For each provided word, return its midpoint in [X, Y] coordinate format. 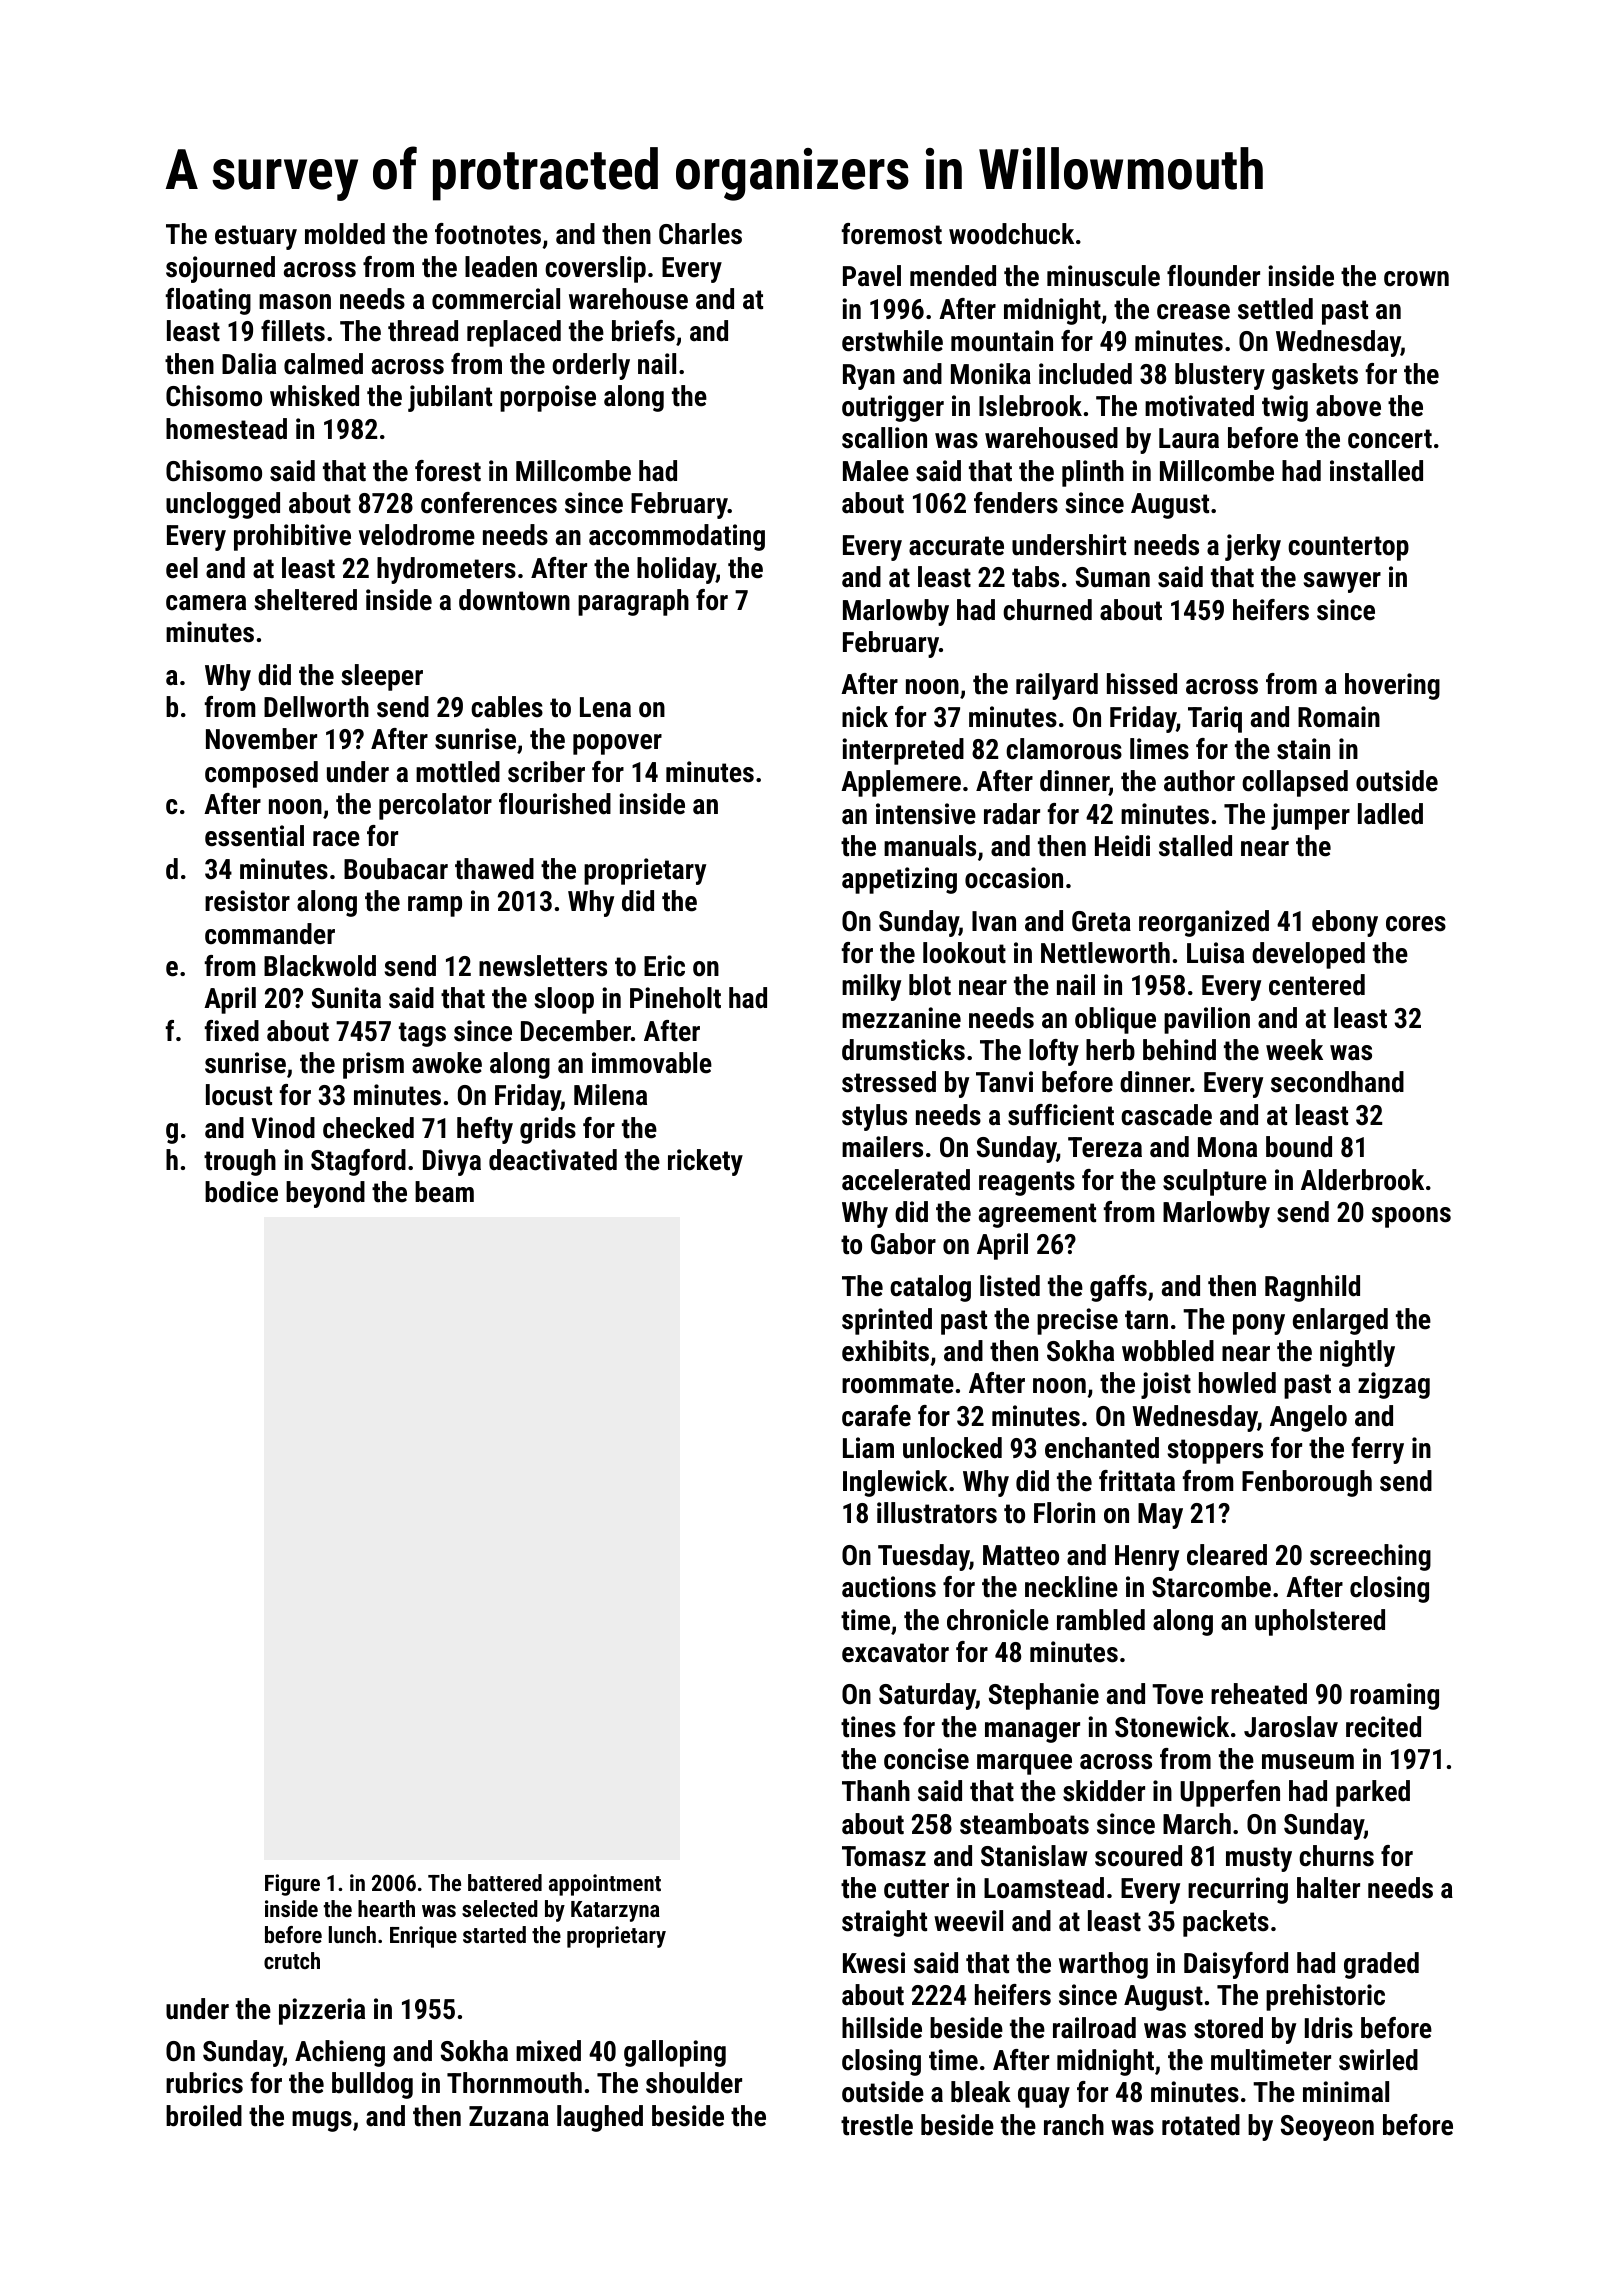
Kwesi [874, 1963]
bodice [241, 1192]
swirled [1378, 2060]
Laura [1189, 438]
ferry [1378, 1450]
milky [871, 987]
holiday [676, 570]
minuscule [1103, 276]
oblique [1115, 1020]
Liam [868, 1448]
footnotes [488, 234]
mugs [322, 2121]
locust [239, 1095]
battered [505, 1882]
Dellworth [316, 707]
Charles [700, 234]
